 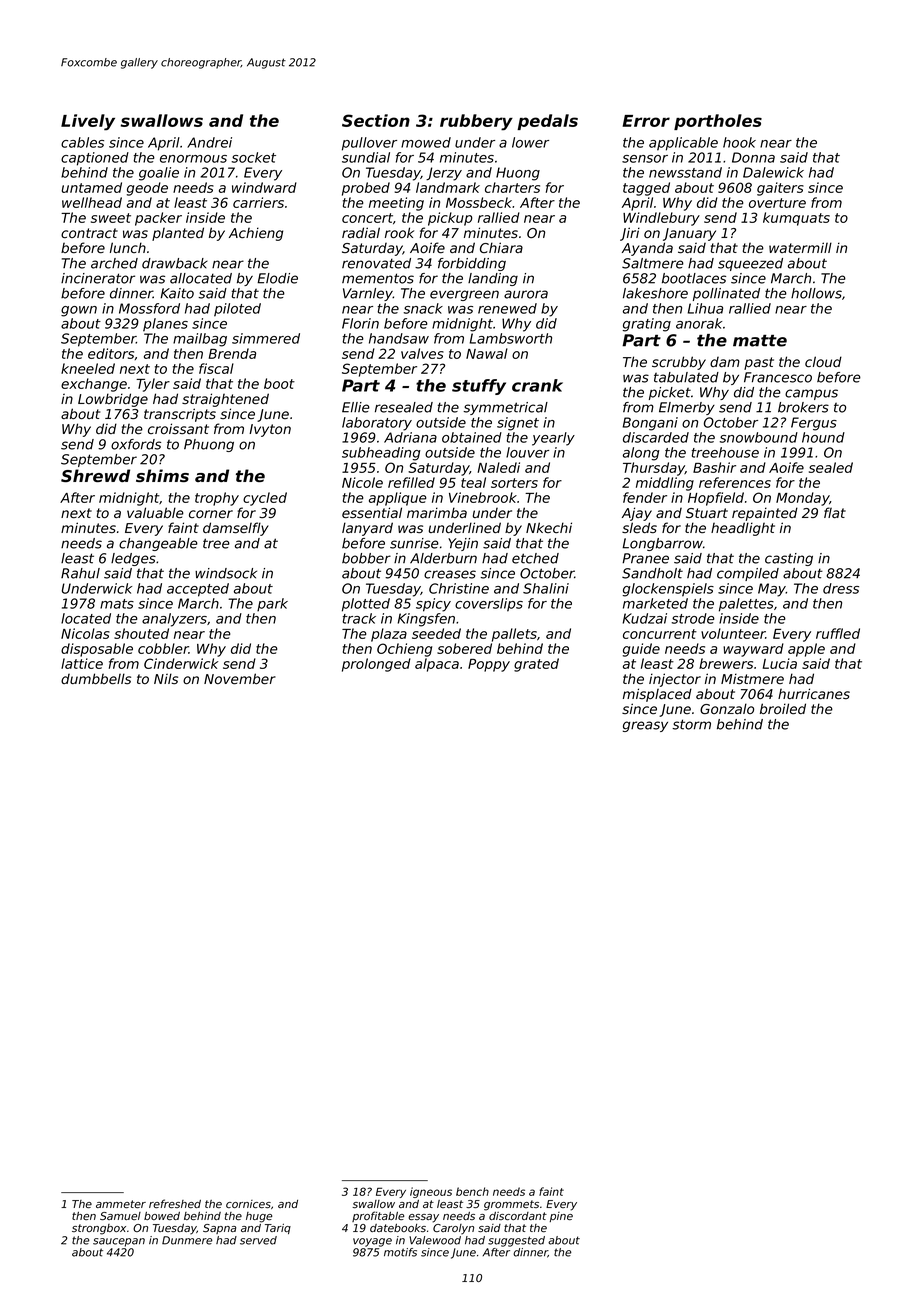 What do you see at coordinates (99, 1229) in the page?
I see `strongbox` at bounding box center [99, 1229].
